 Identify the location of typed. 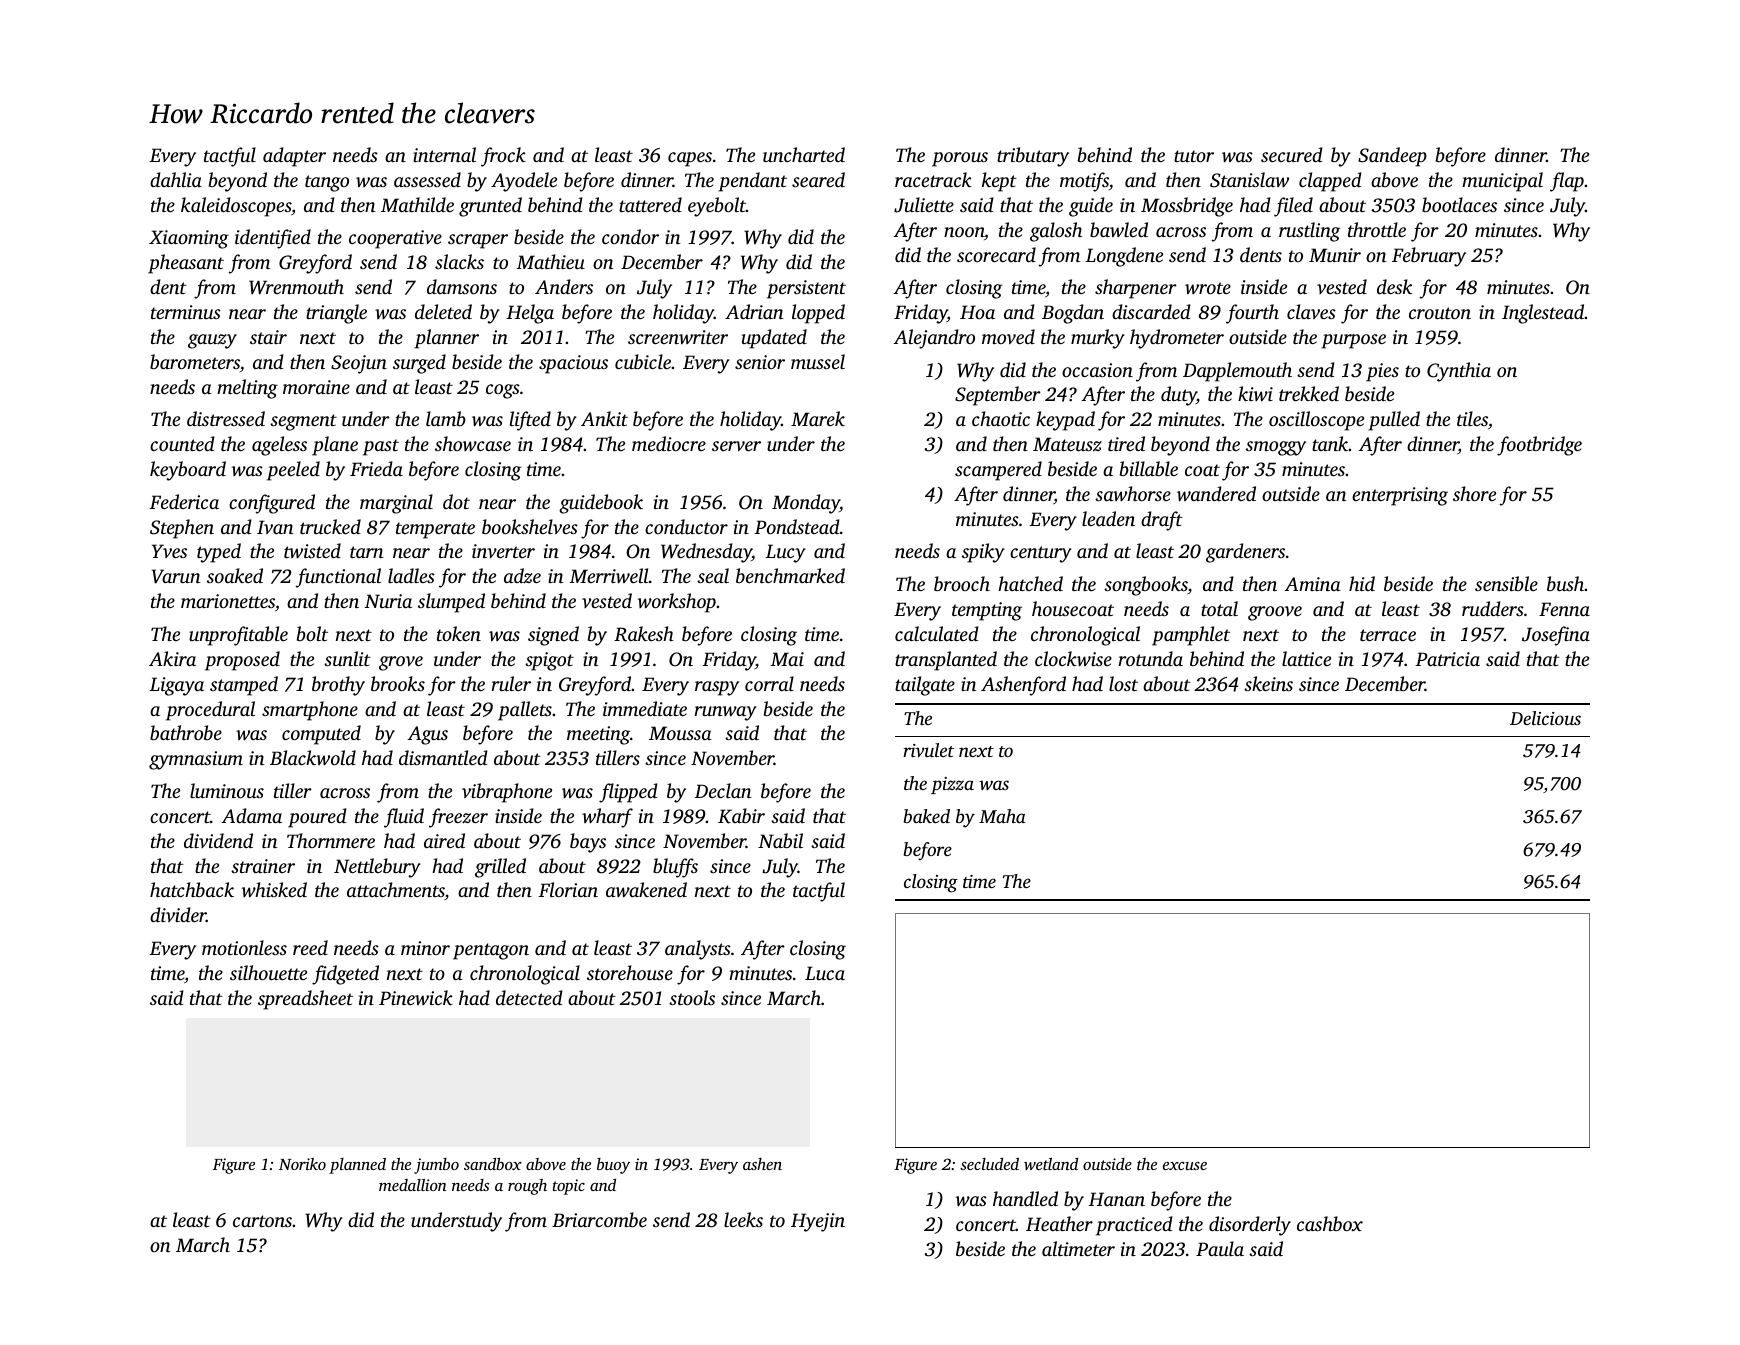
(219, 553).
